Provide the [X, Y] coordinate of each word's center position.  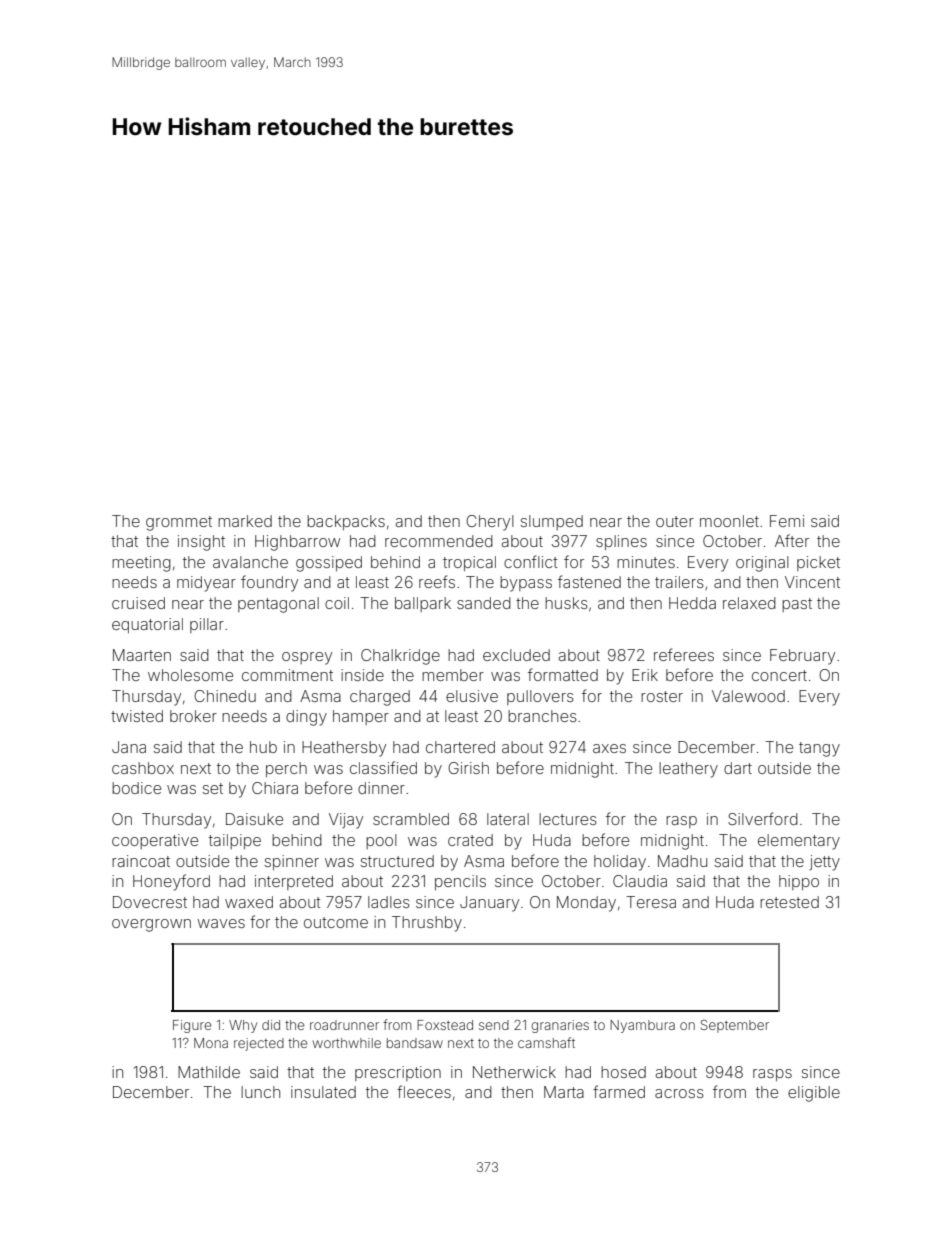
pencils [460, 882]
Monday [586, 904]
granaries [560, 1026]
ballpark [423, 604]
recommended [439, 541]
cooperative [155, 841]
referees [684, 654]
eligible [814, 1094]
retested [789, 902]
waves [221, 923]
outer [675, 521]
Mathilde [209, 1072]
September [735, 1026]
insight [201, 543]
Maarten [142, 655]
